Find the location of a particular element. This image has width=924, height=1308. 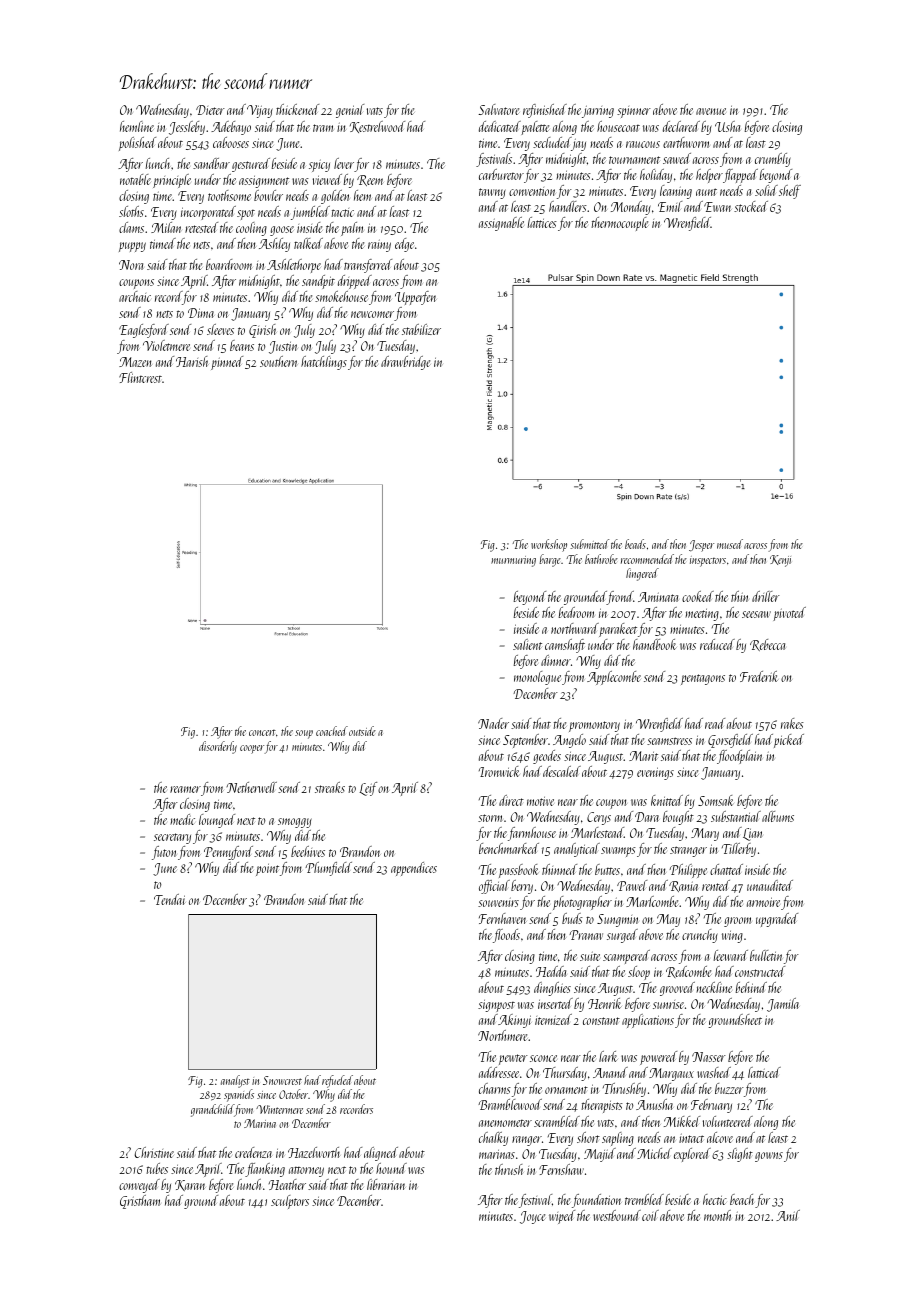

drawbridge is located at coordinates (406, 363).
